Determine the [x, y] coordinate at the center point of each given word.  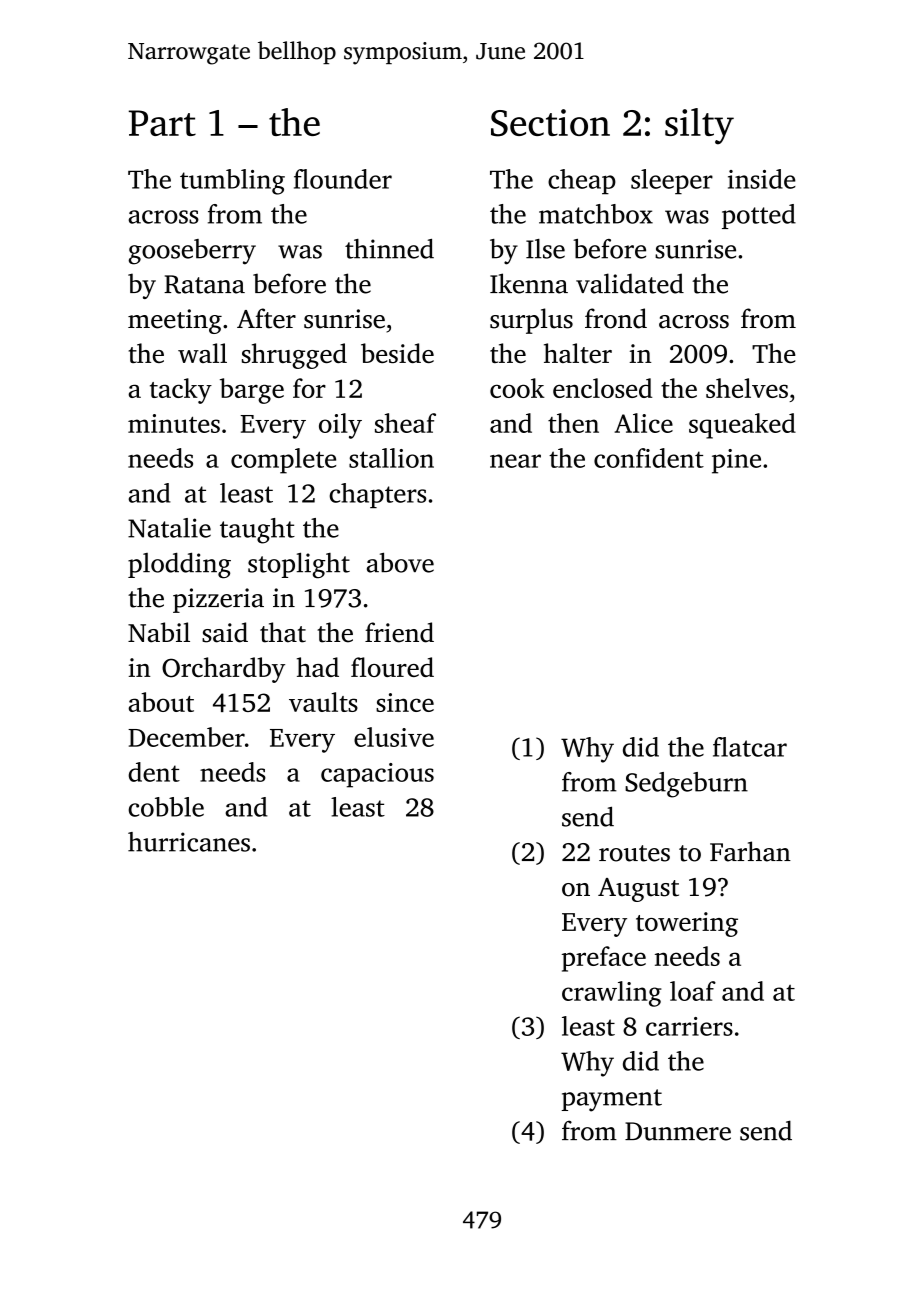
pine [736, 461]
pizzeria [218, 600]
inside [762, 179]
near [515, 461]
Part [162, 123]
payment [611, 1100]
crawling [612, 994]
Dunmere [678, 1131]
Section [550, 123]
